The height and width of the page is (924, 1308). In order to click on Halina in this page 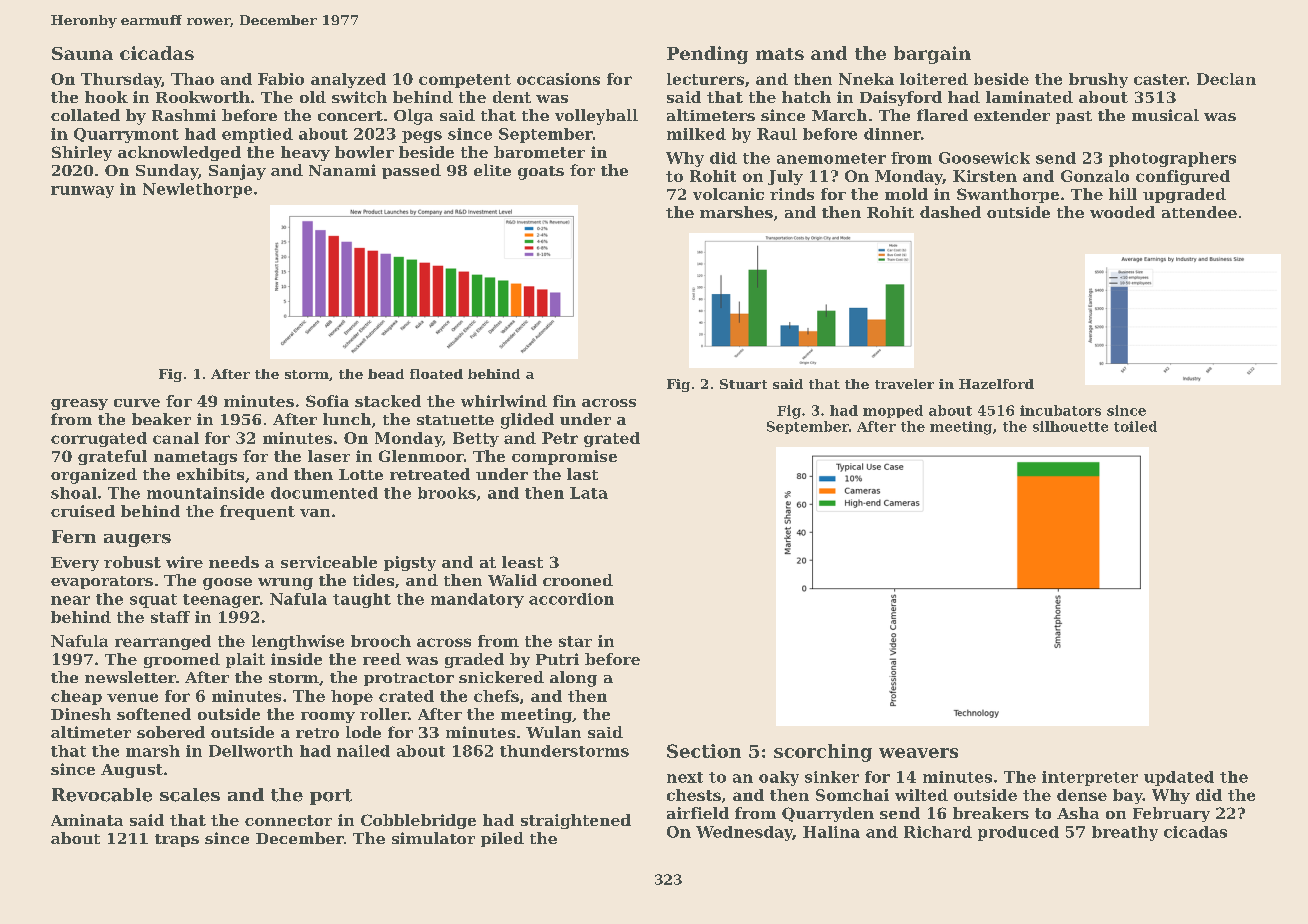, I will do `click(831, 832)`.
